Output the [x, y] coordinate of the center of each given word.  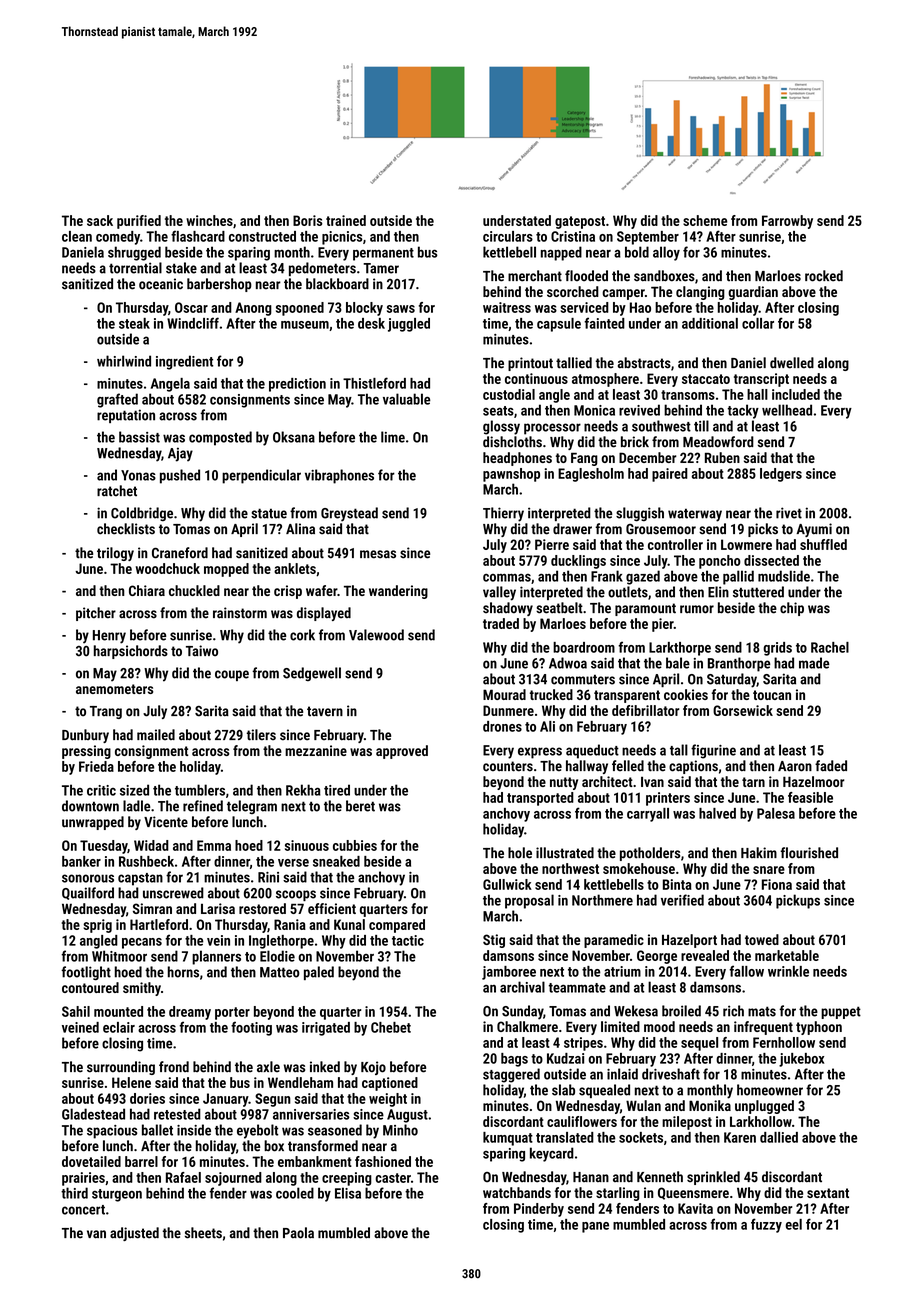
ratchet [117, 491]
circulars [508, 236]
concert [83, 1210]
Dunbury [85, 736]
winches [209, 220]
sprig [97, 926]
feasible [810, 797]
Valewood [376, 635]
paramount [645, 609]
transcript [761, 380]
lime [393, 437]
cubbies [355, 845]
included [796, 394]
